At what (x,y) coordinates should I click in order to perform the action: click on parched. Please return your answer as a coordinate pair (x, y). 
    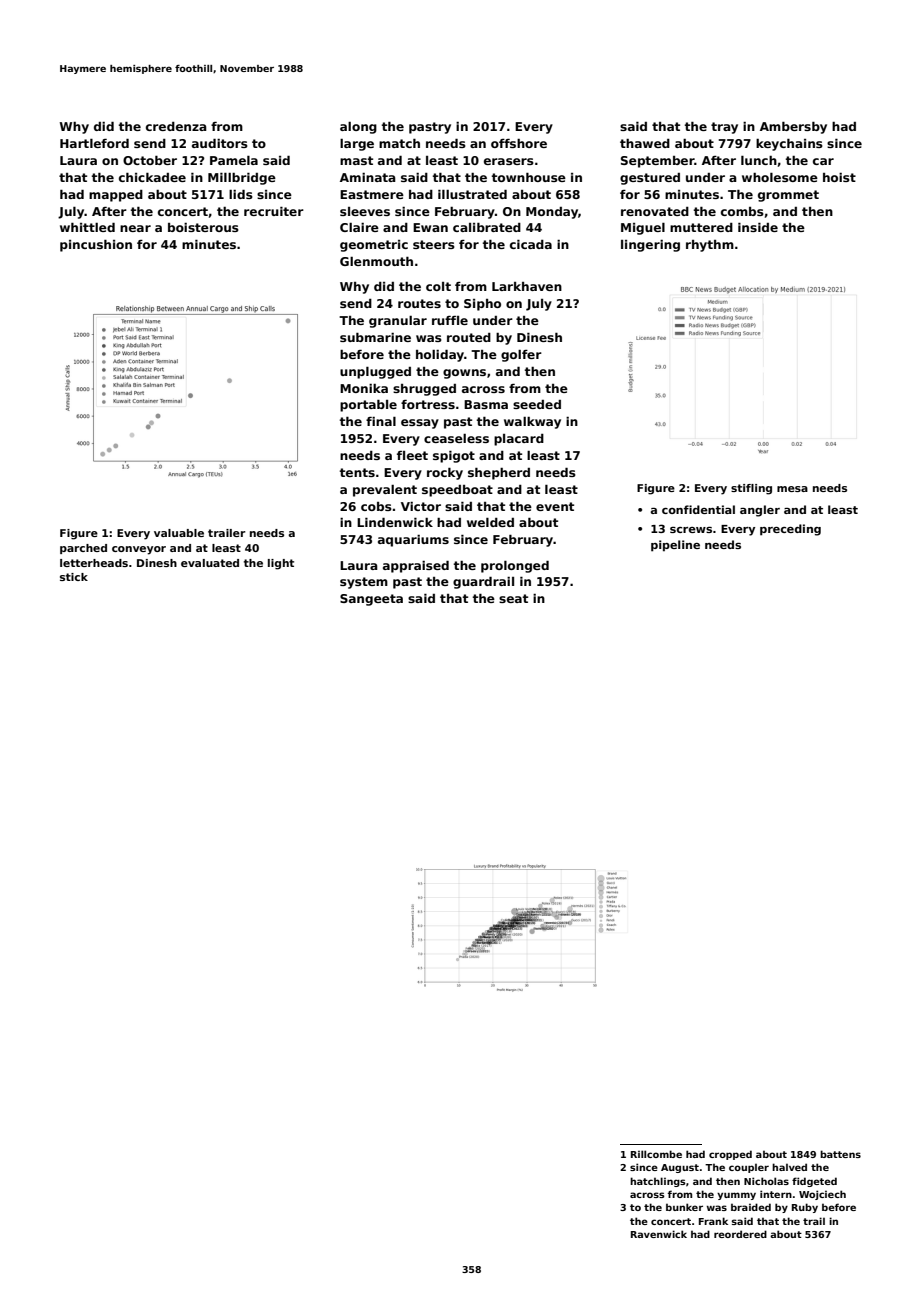
    Looking at the image, I should click on (83, 549).
